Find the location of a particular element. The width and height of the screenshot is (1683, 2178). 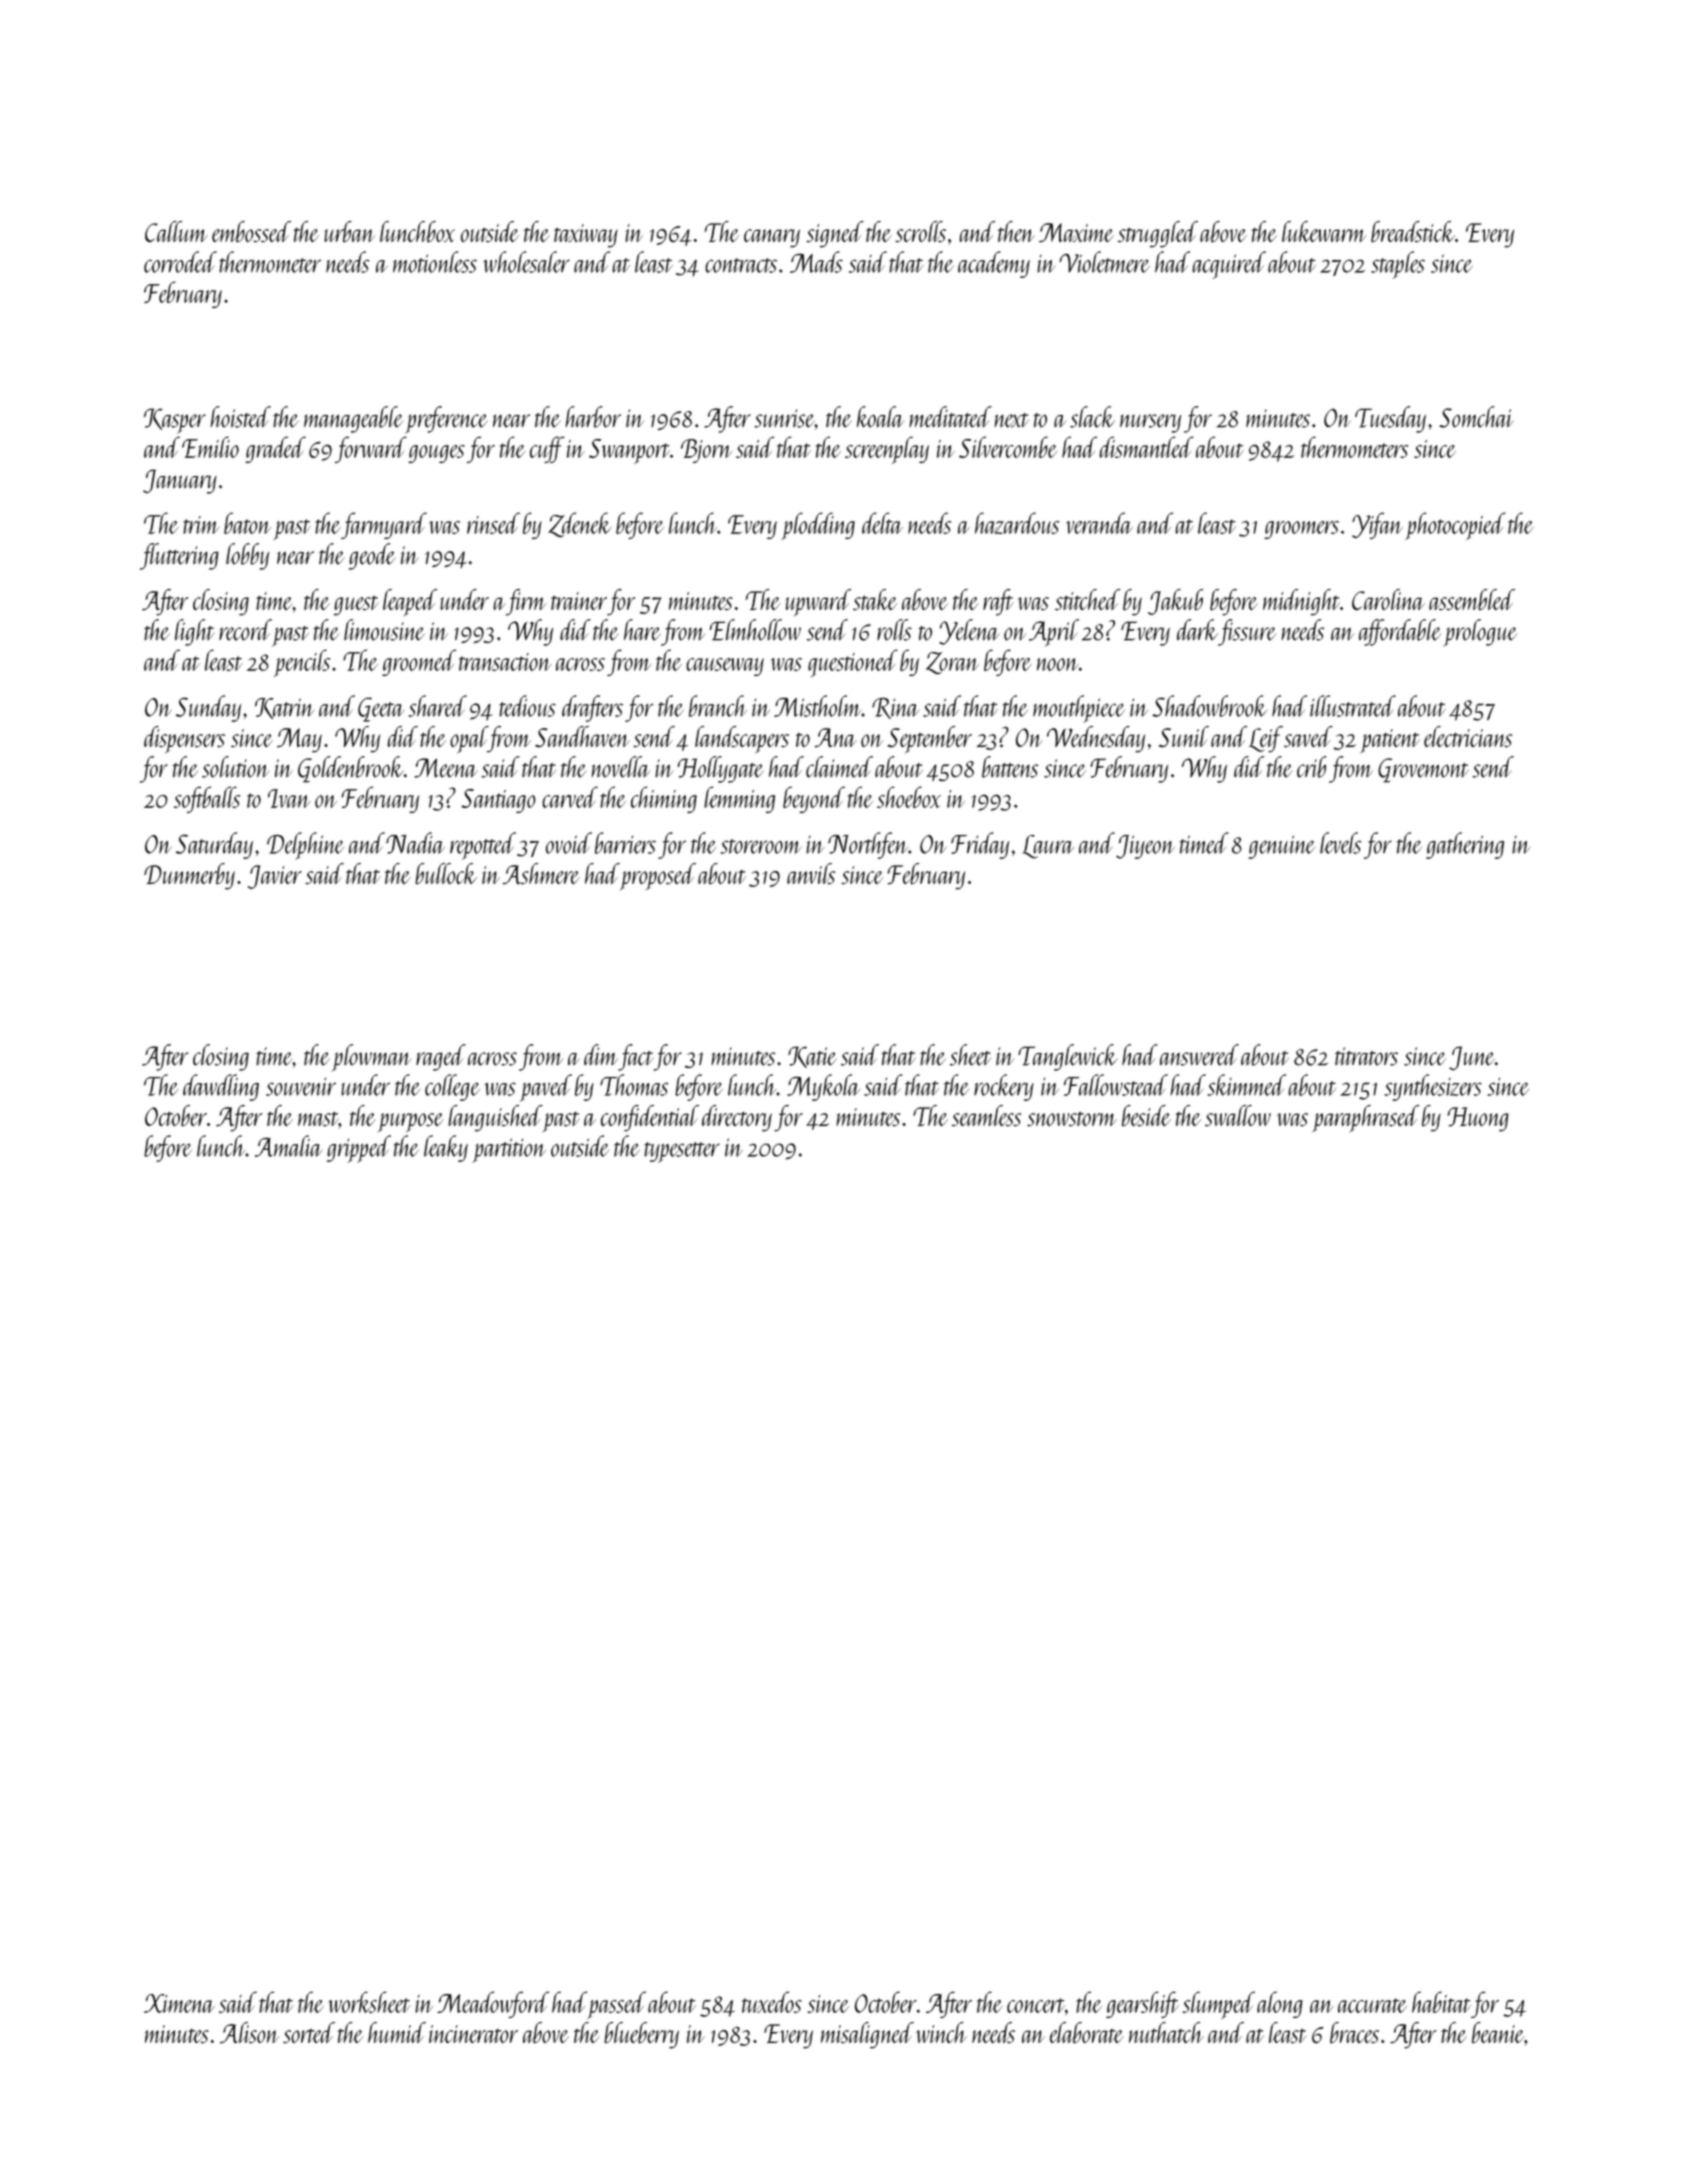

meditated is located at coordinates (950, 417).
